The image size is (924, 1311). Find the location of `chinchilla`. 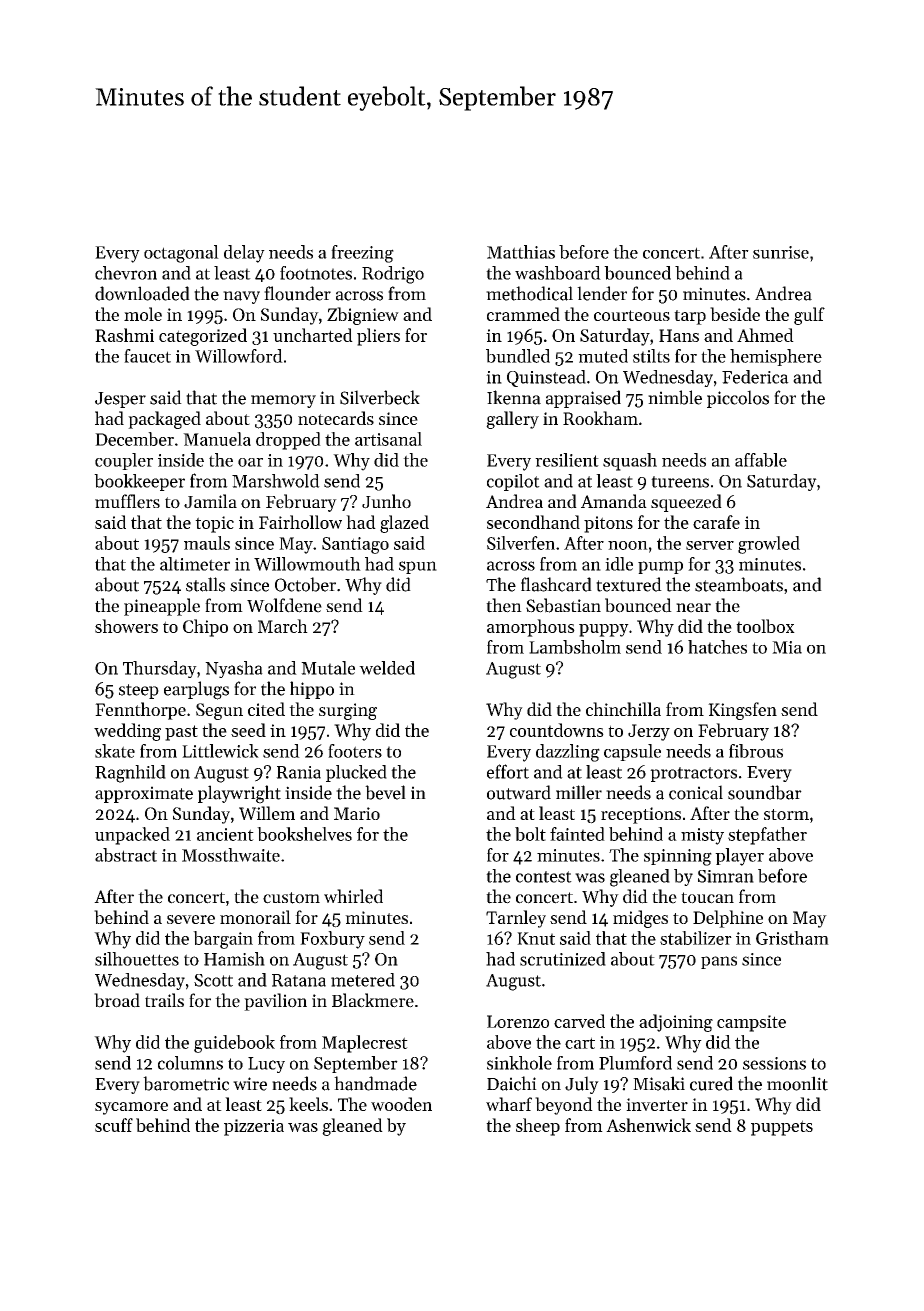

chinchilla is located at coordinates (623, 709).
